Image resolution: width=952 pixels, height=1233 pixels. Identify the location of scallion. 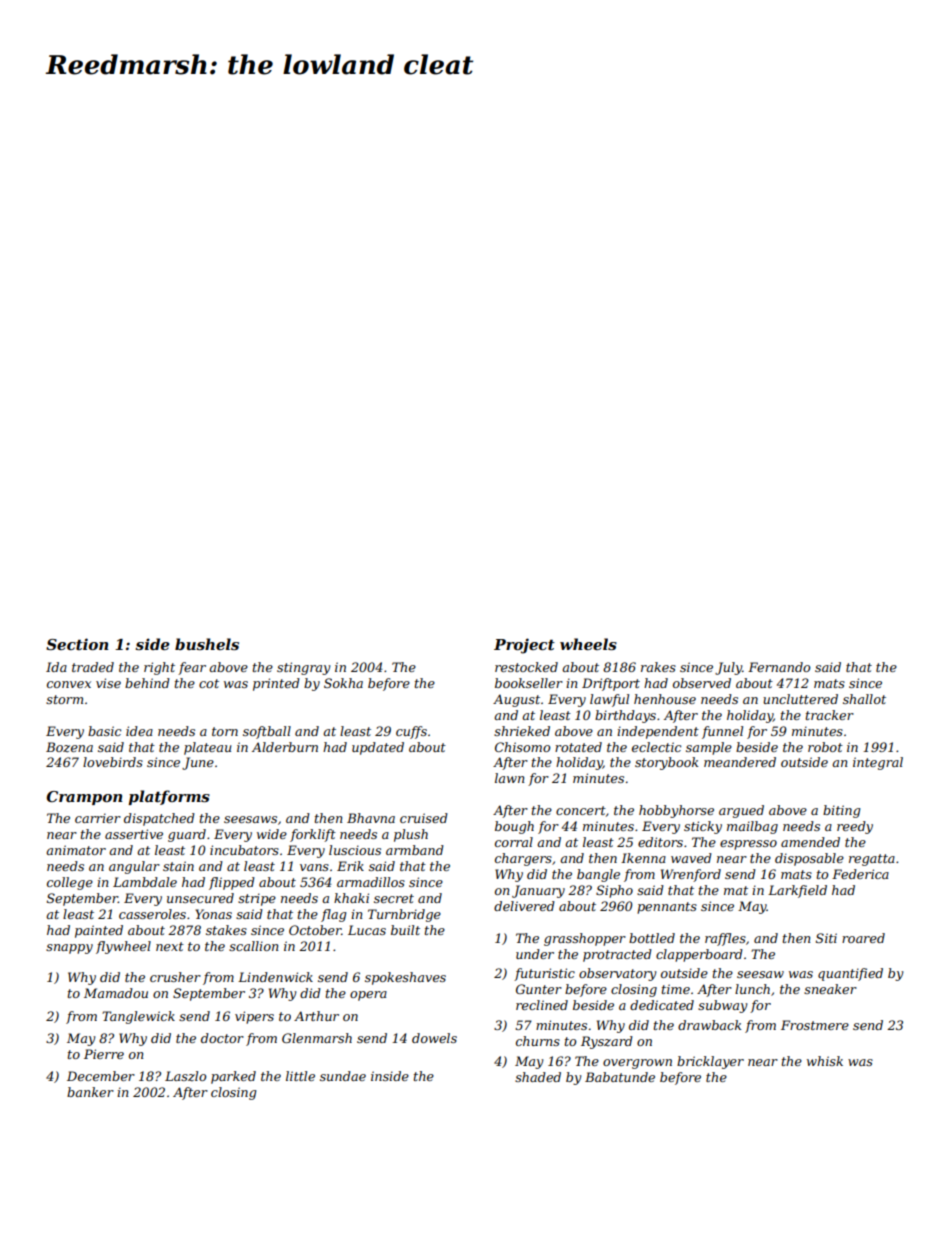
(253, 946).
